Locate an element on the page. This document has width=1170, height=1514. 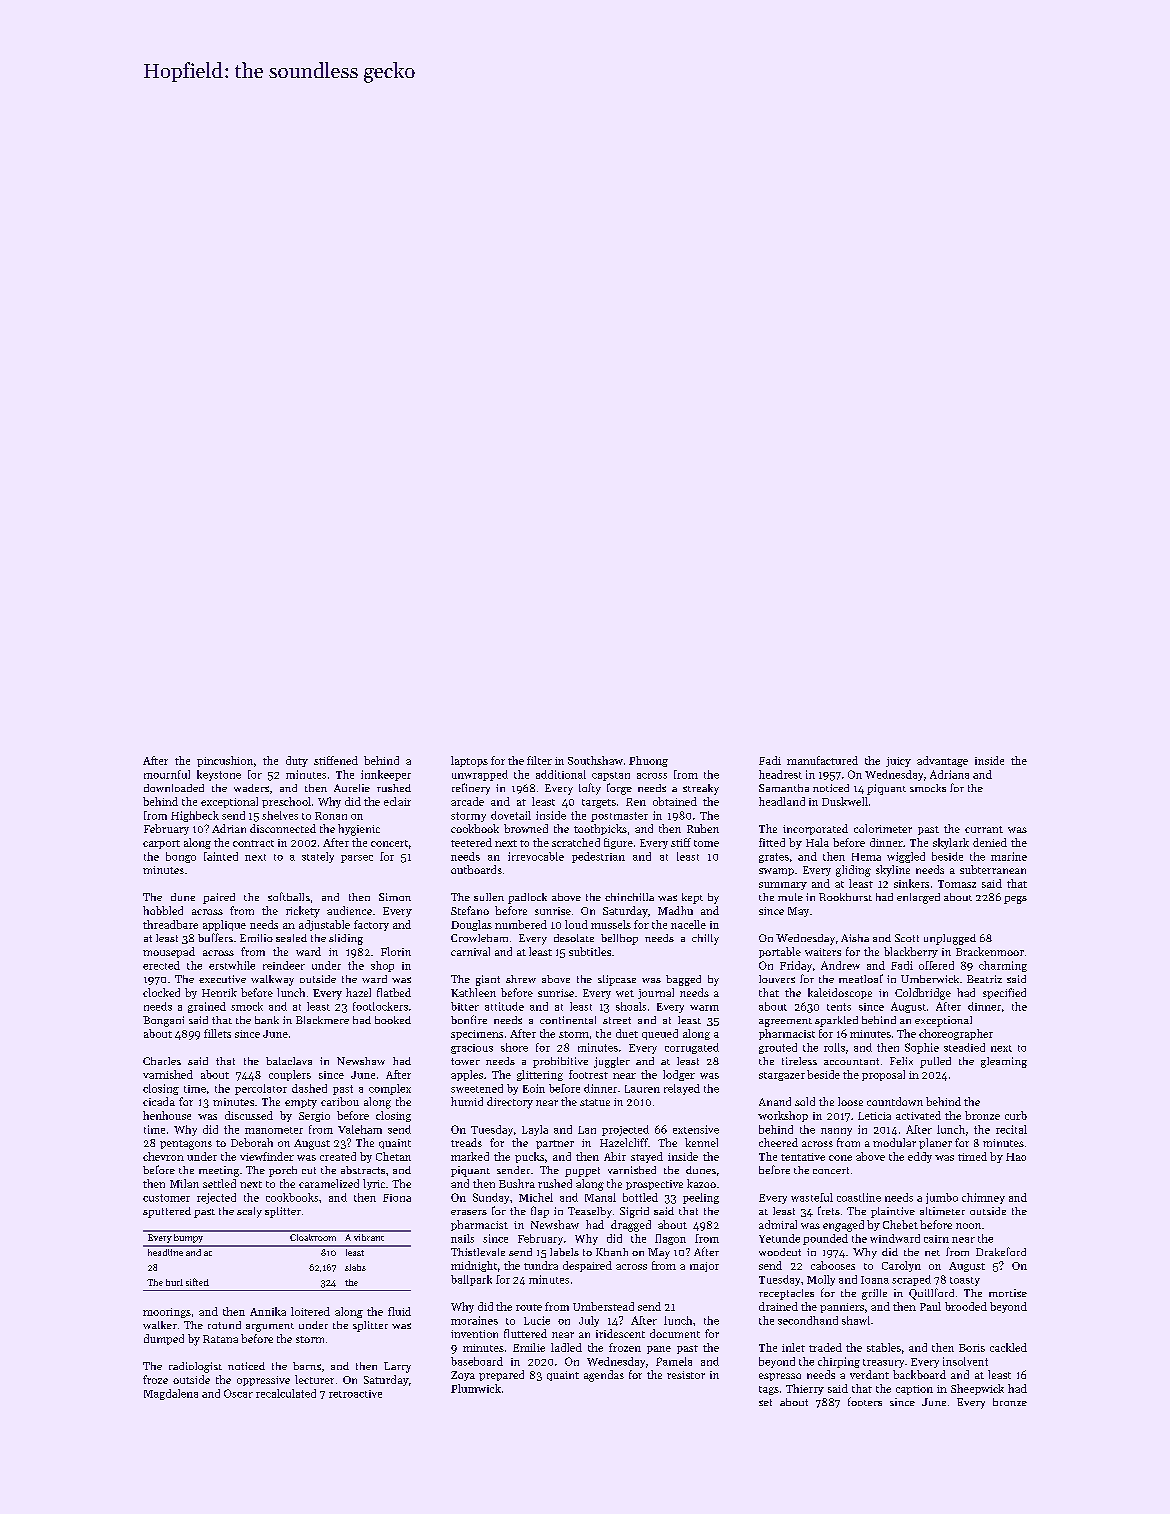
advantage is located at coordinates (942, 761).
